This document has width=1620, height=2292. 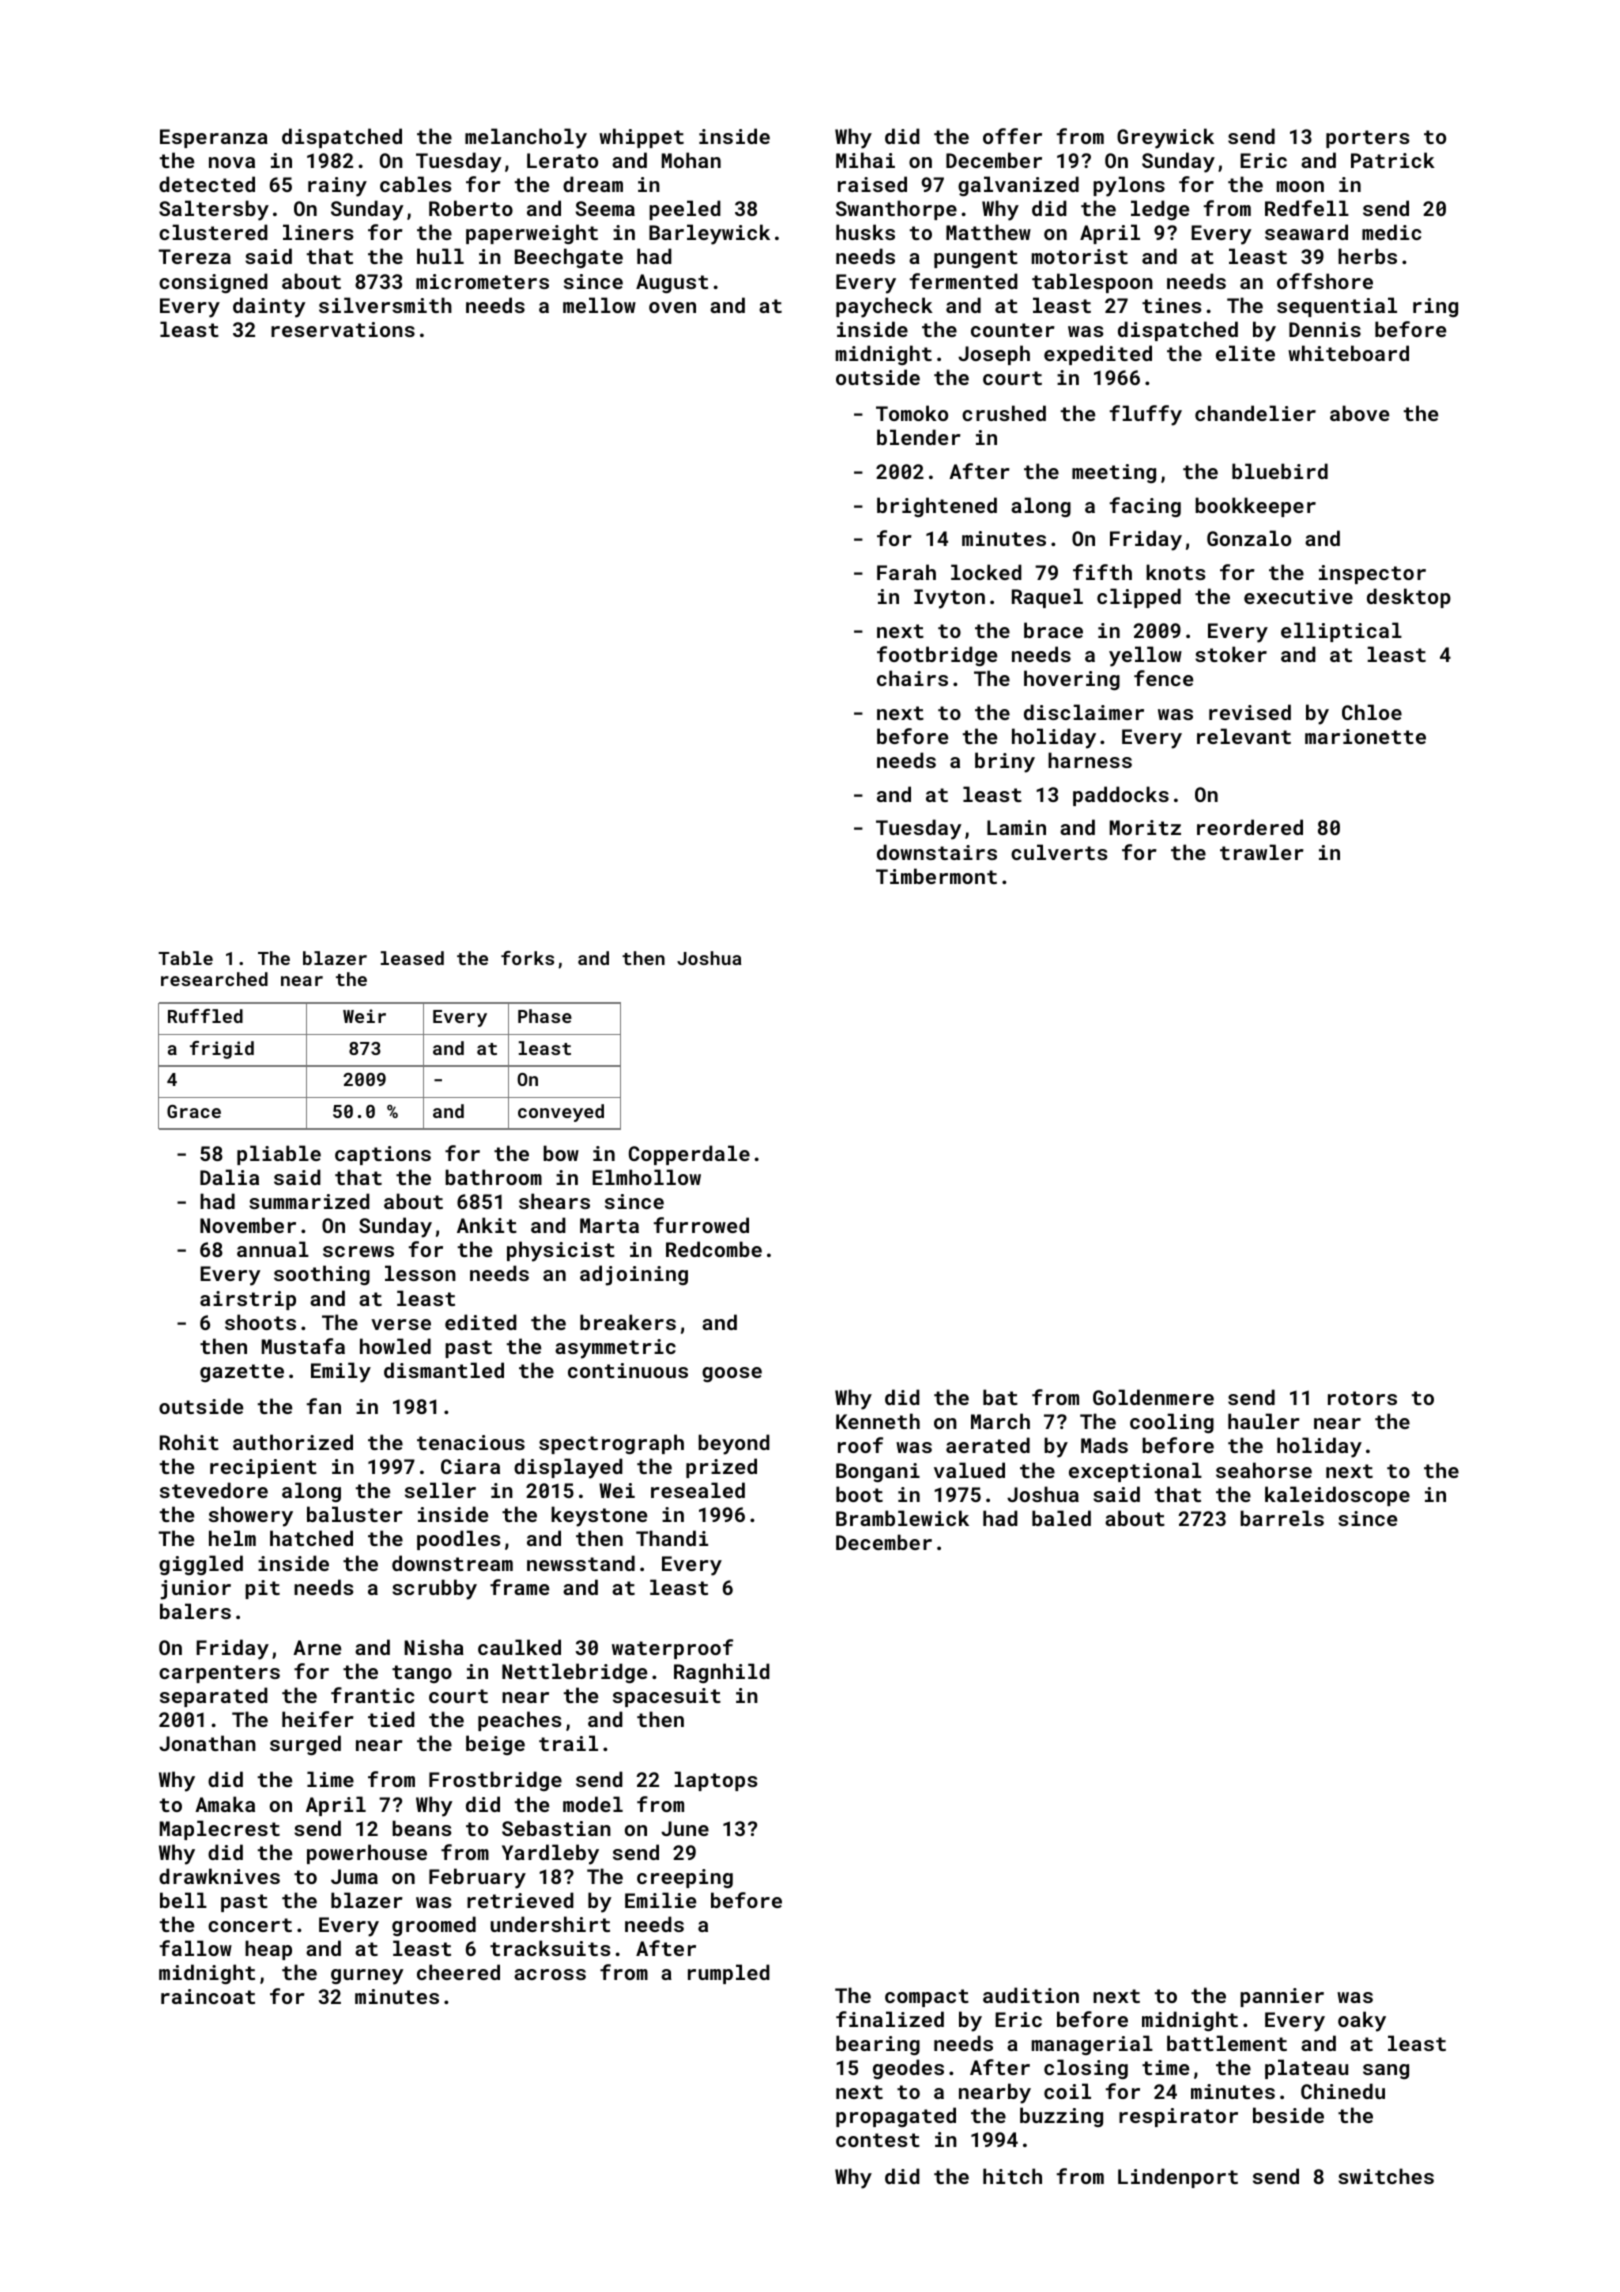 I want to click on trawler, so click(x=1262, y=852).
